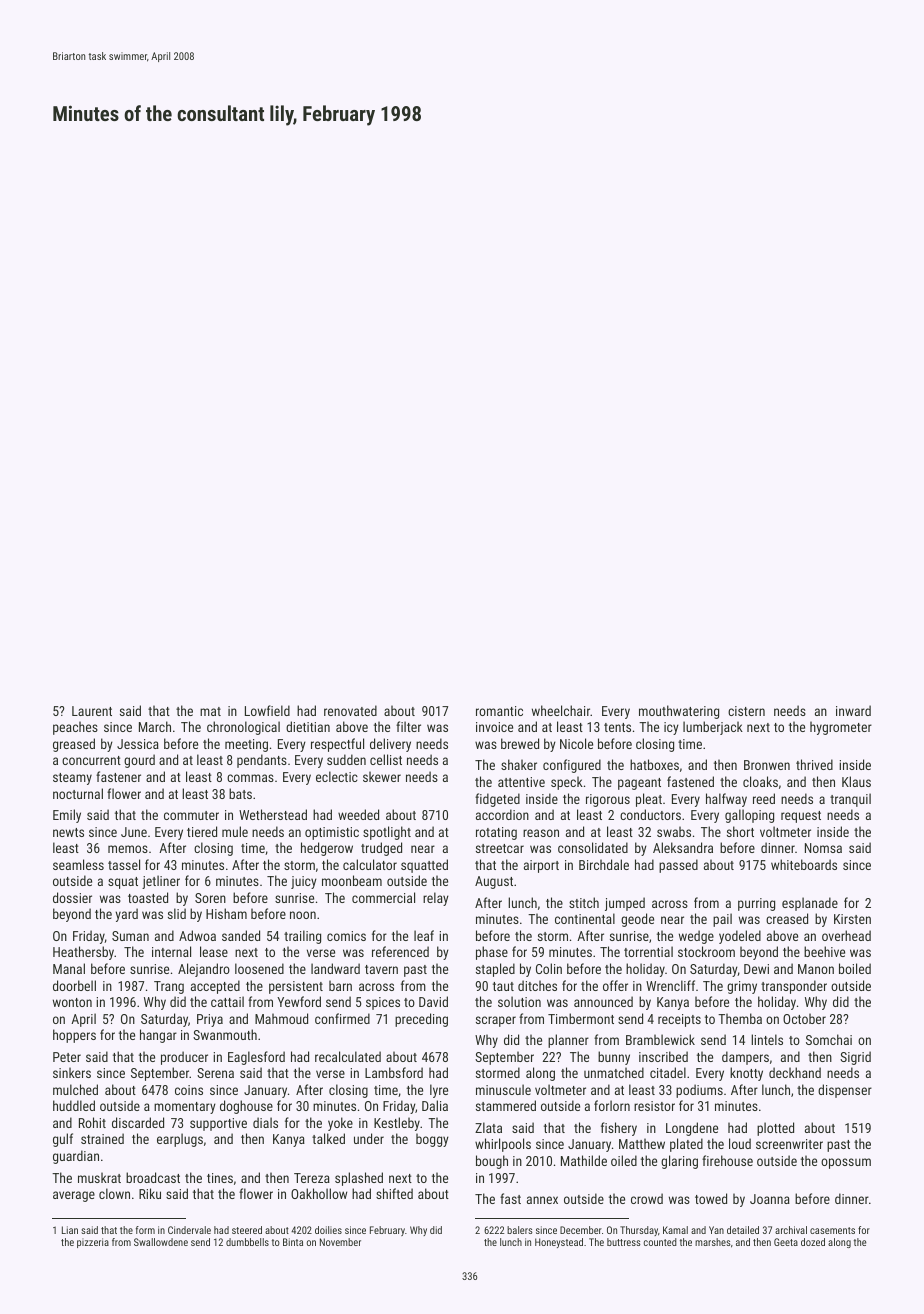 Image resolution: width=924 pixels, height=1314 pixels. I want to click on March, so click(155, 726).
